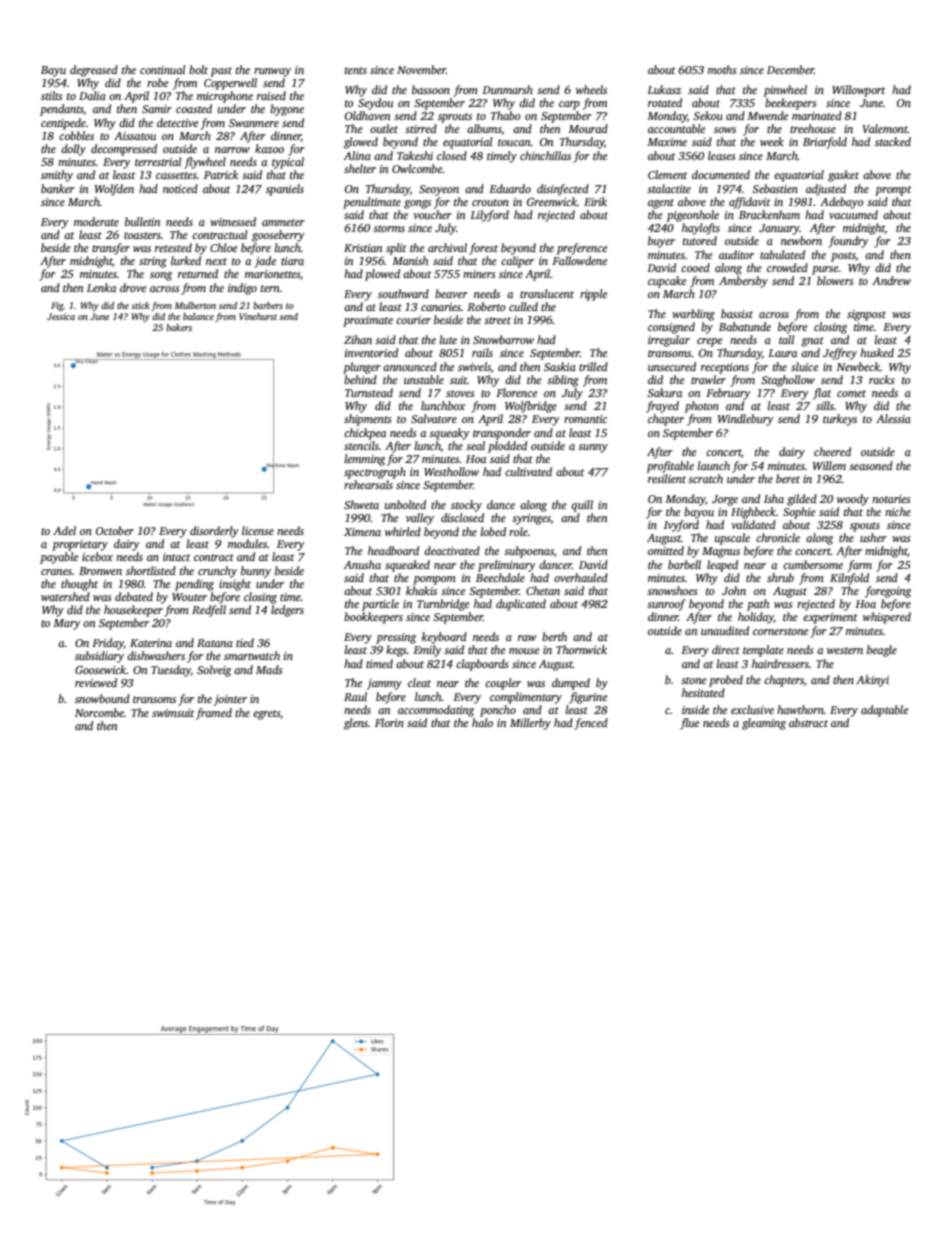  I want to click on romantic, so click(585, 419).
